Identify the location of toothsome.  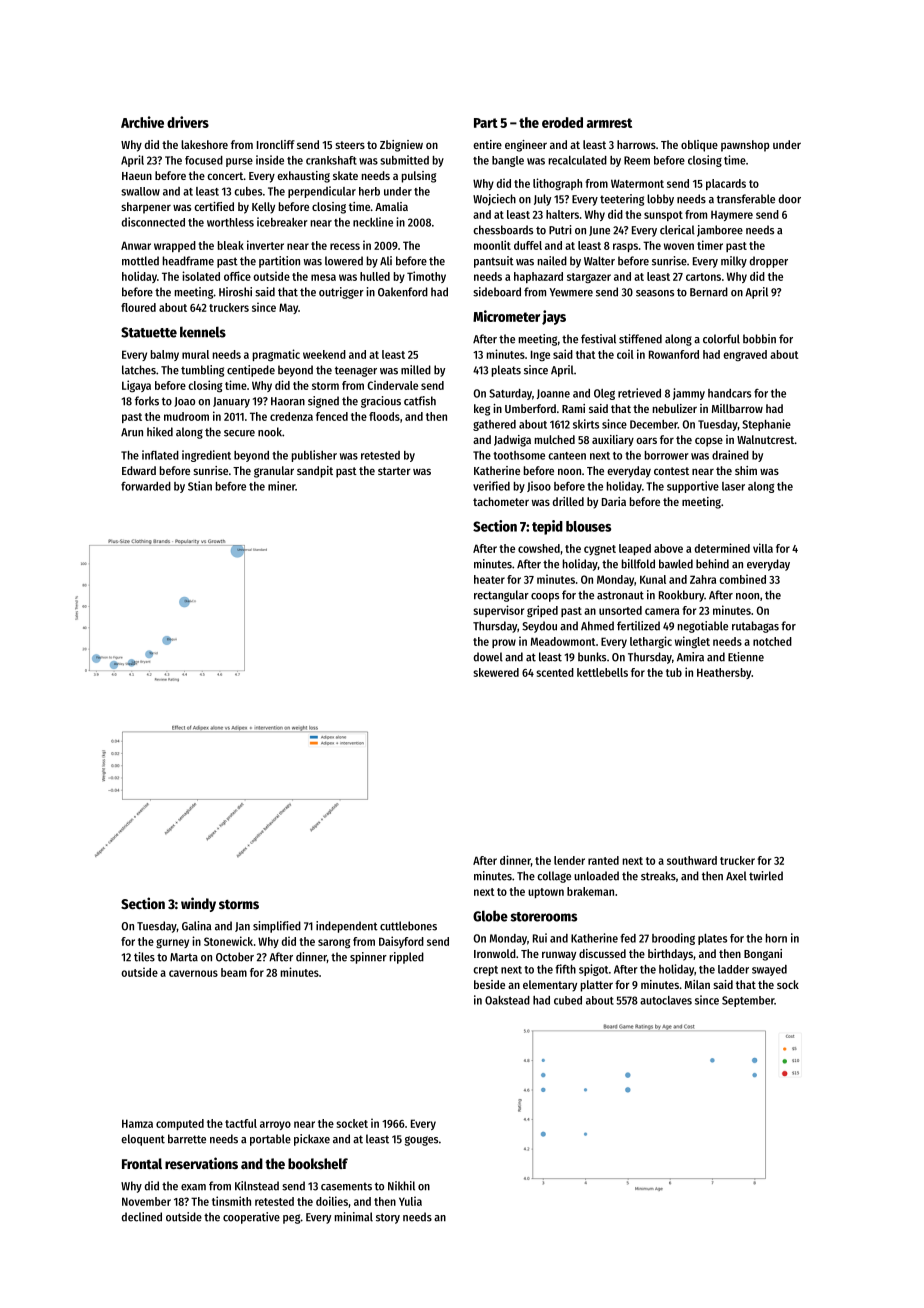
(519, 455).
